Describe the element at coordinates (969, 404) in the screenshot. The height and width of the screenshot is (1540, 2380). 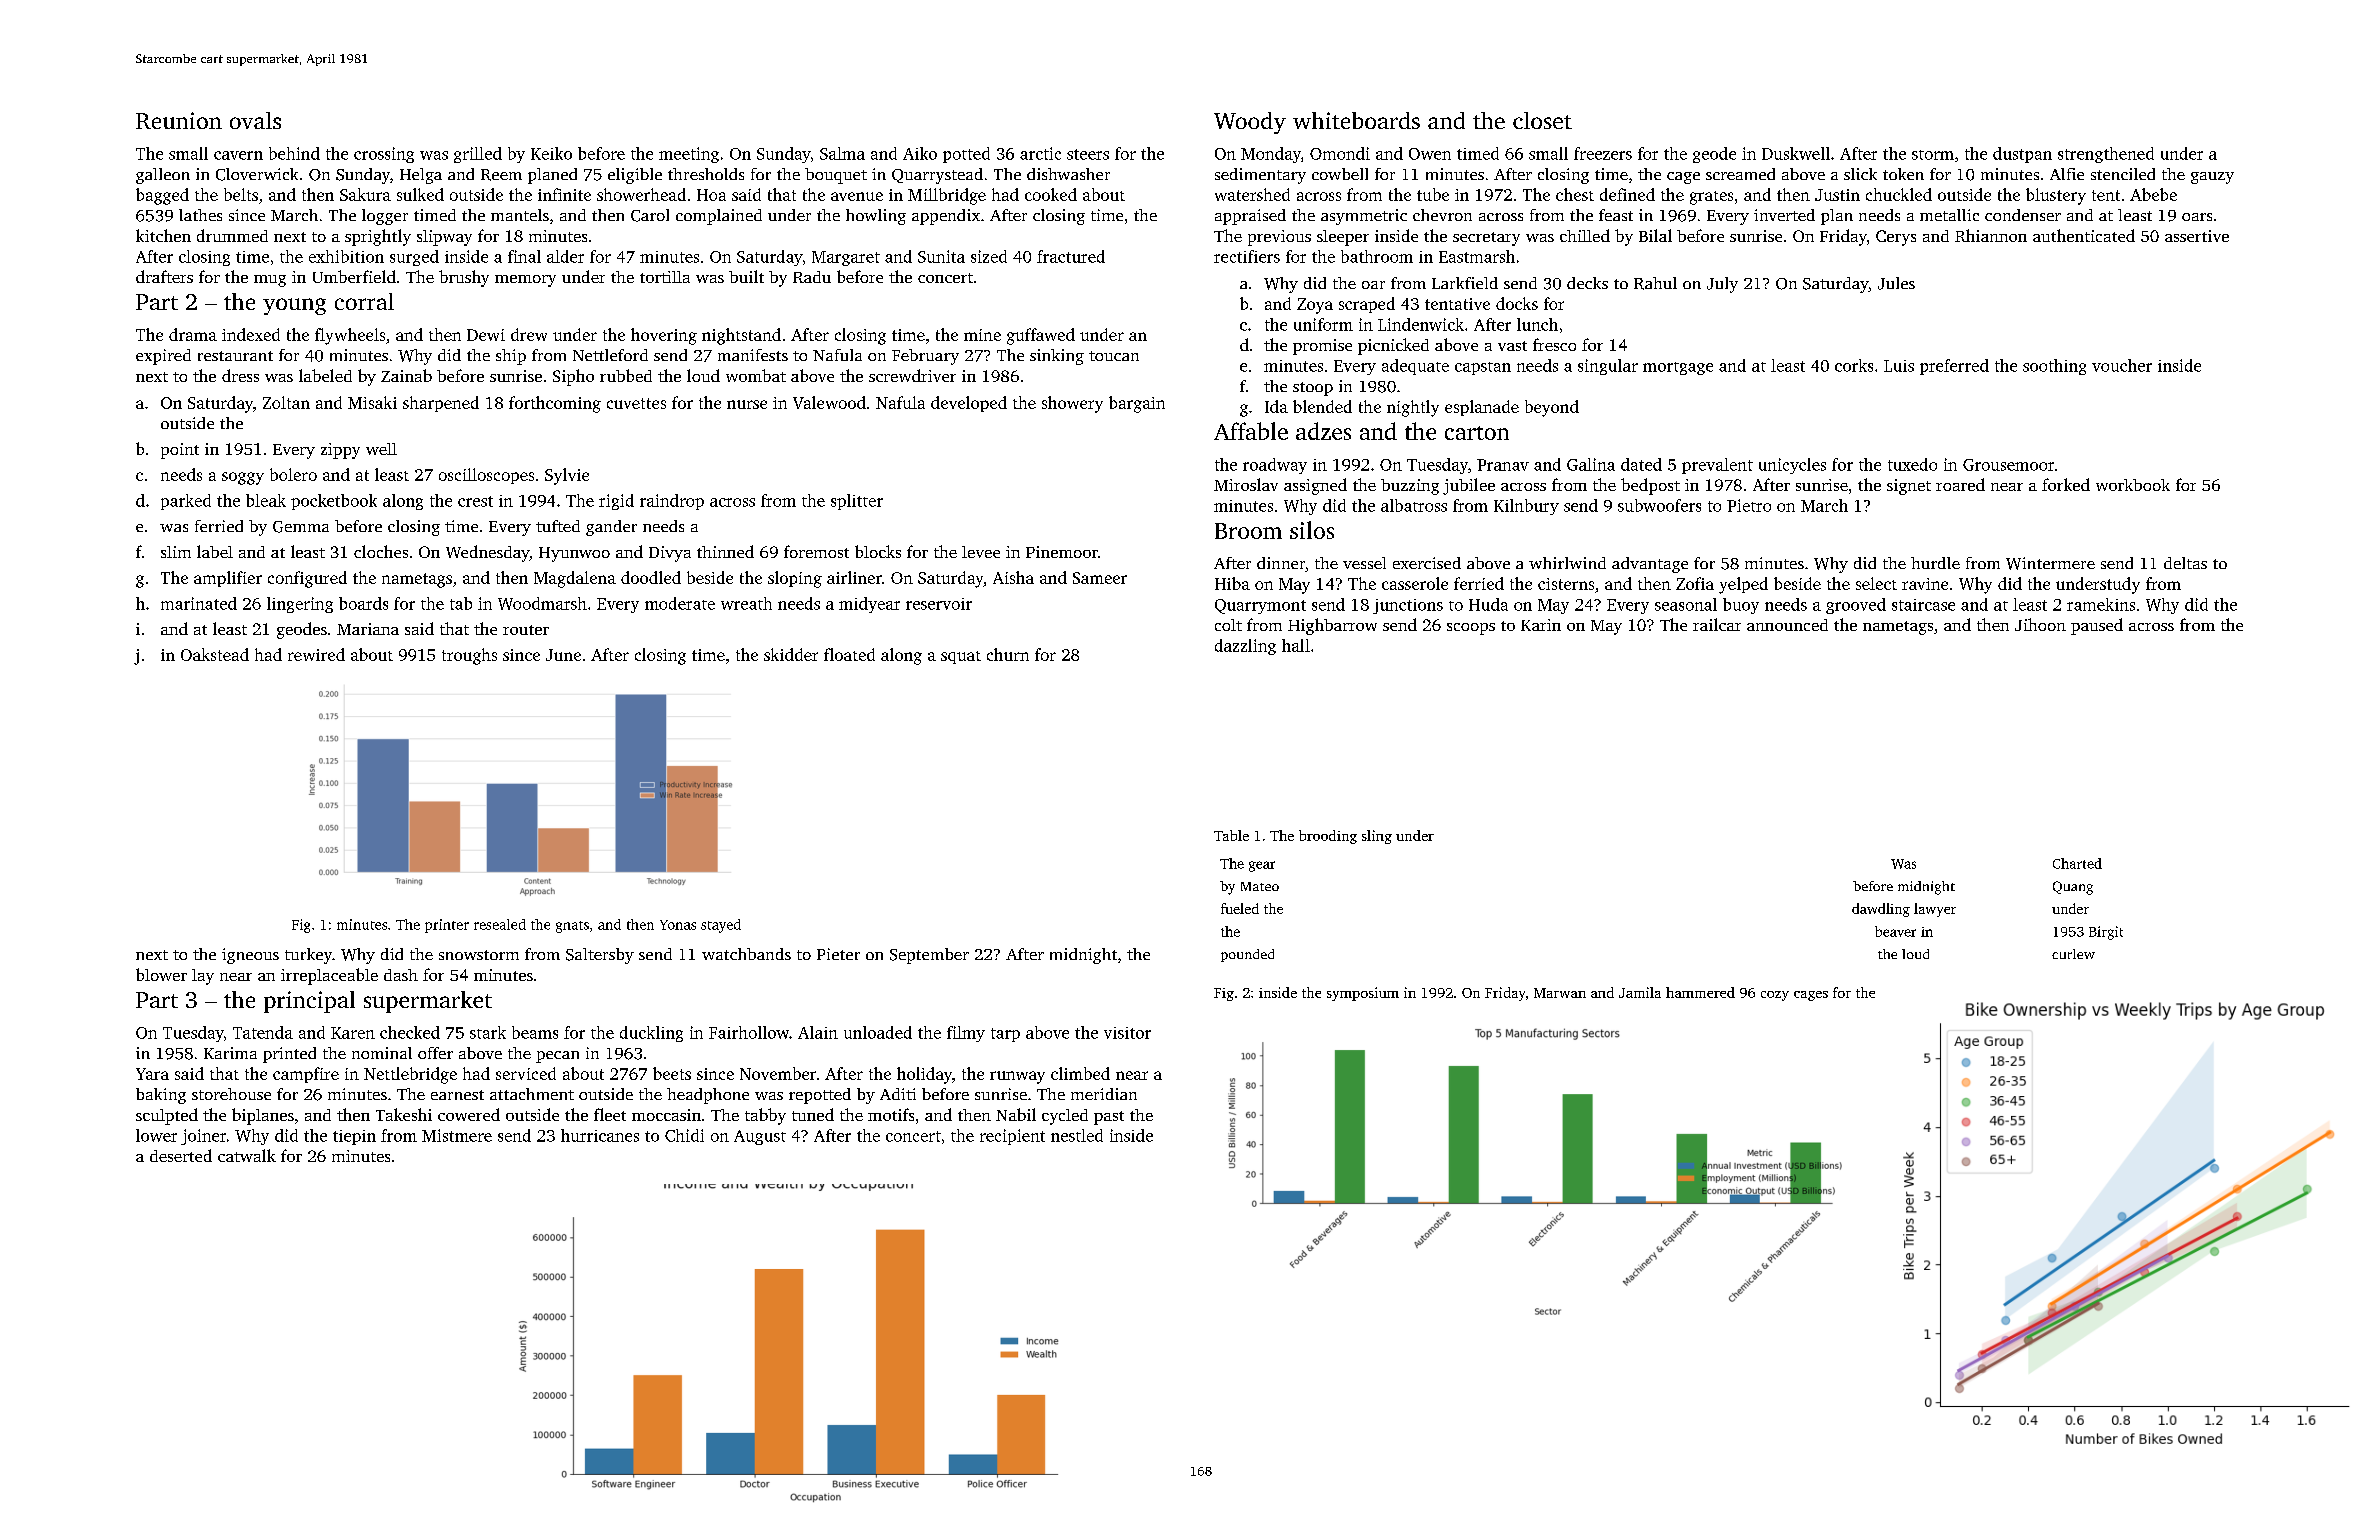
I see `developed` at that location.
